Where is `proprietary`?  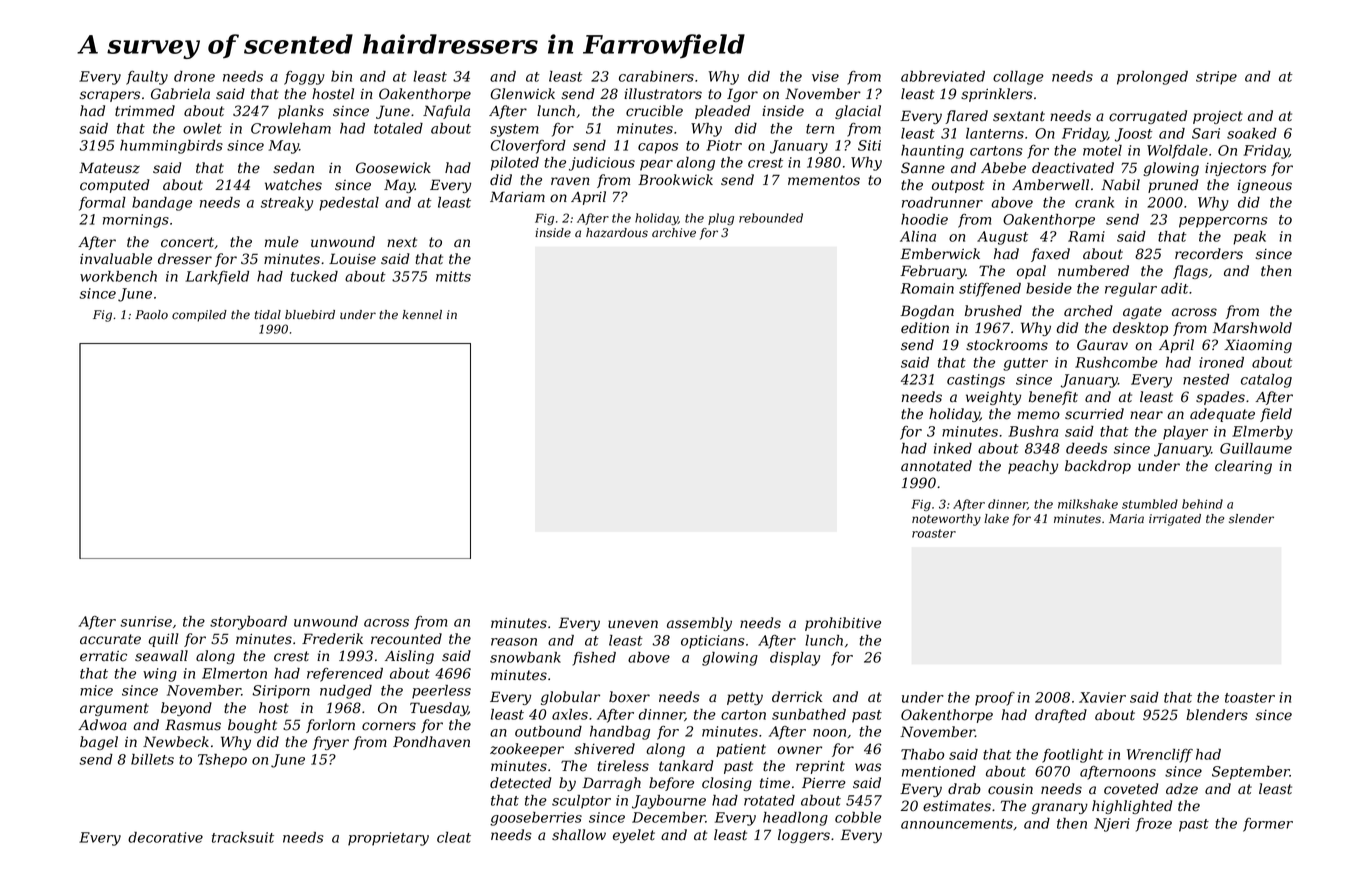 proprietary is located at coordinates (388, 839).
